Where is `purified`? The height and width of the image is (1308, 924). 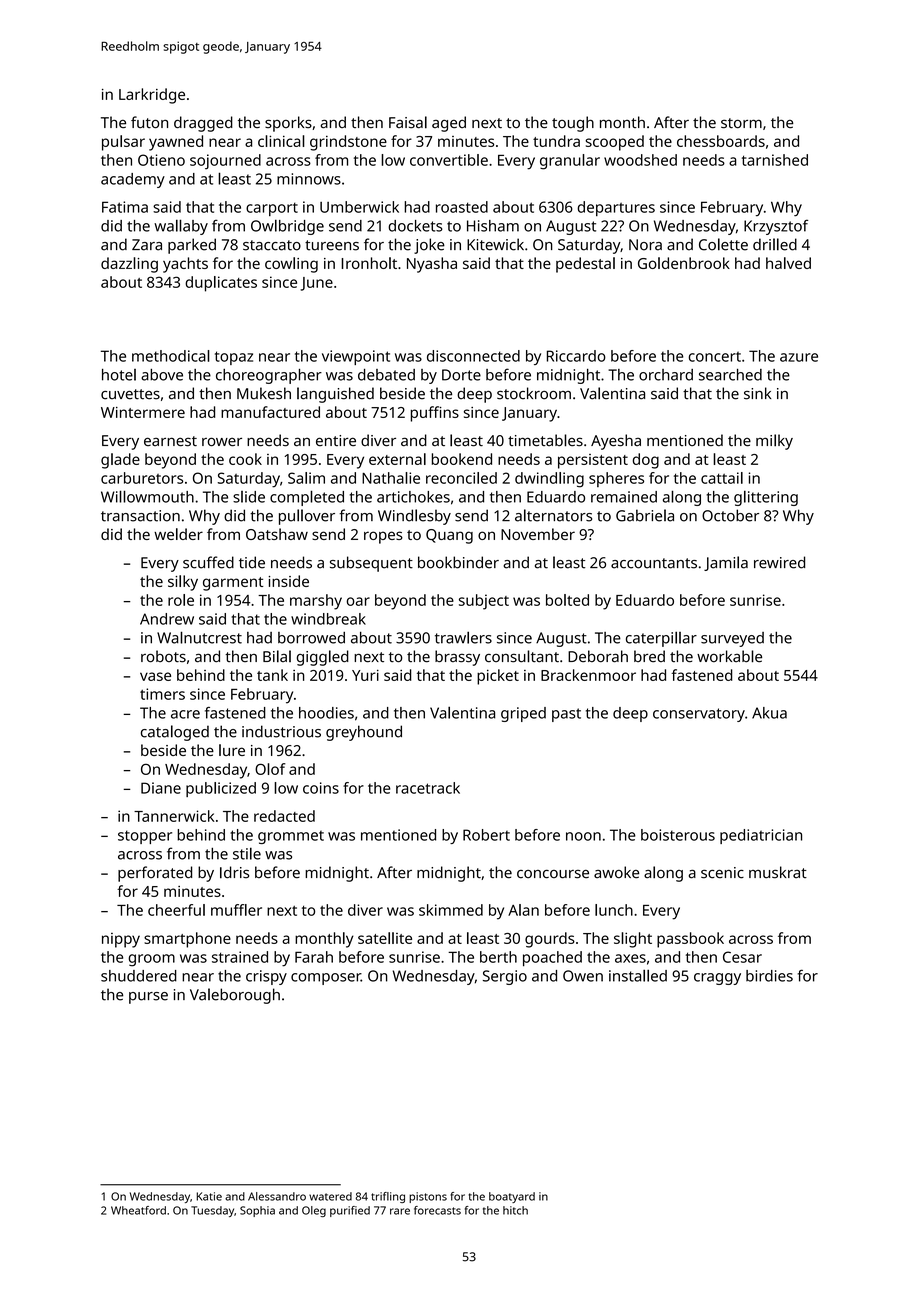
purified is located at coordinates (350, 1211).
